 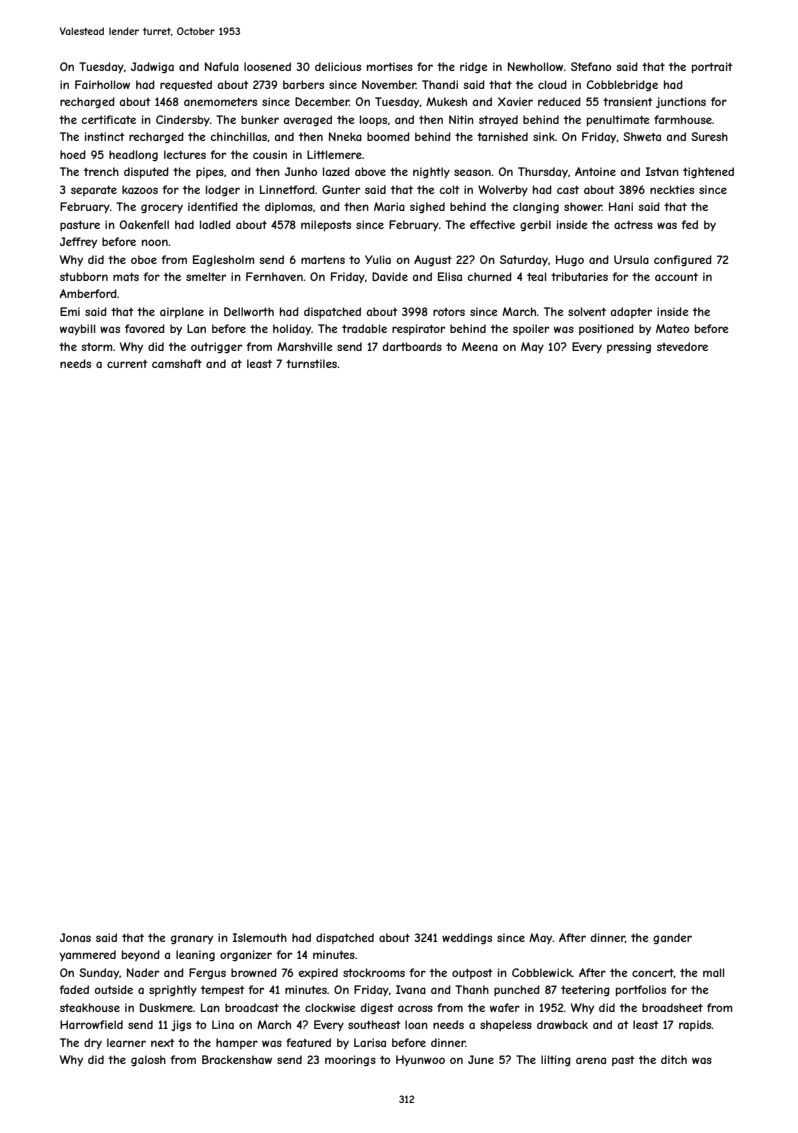 What do you see at coordinates (467, 938) in the screenshot?
I see `weddings` at bounding box center [467, 938].
